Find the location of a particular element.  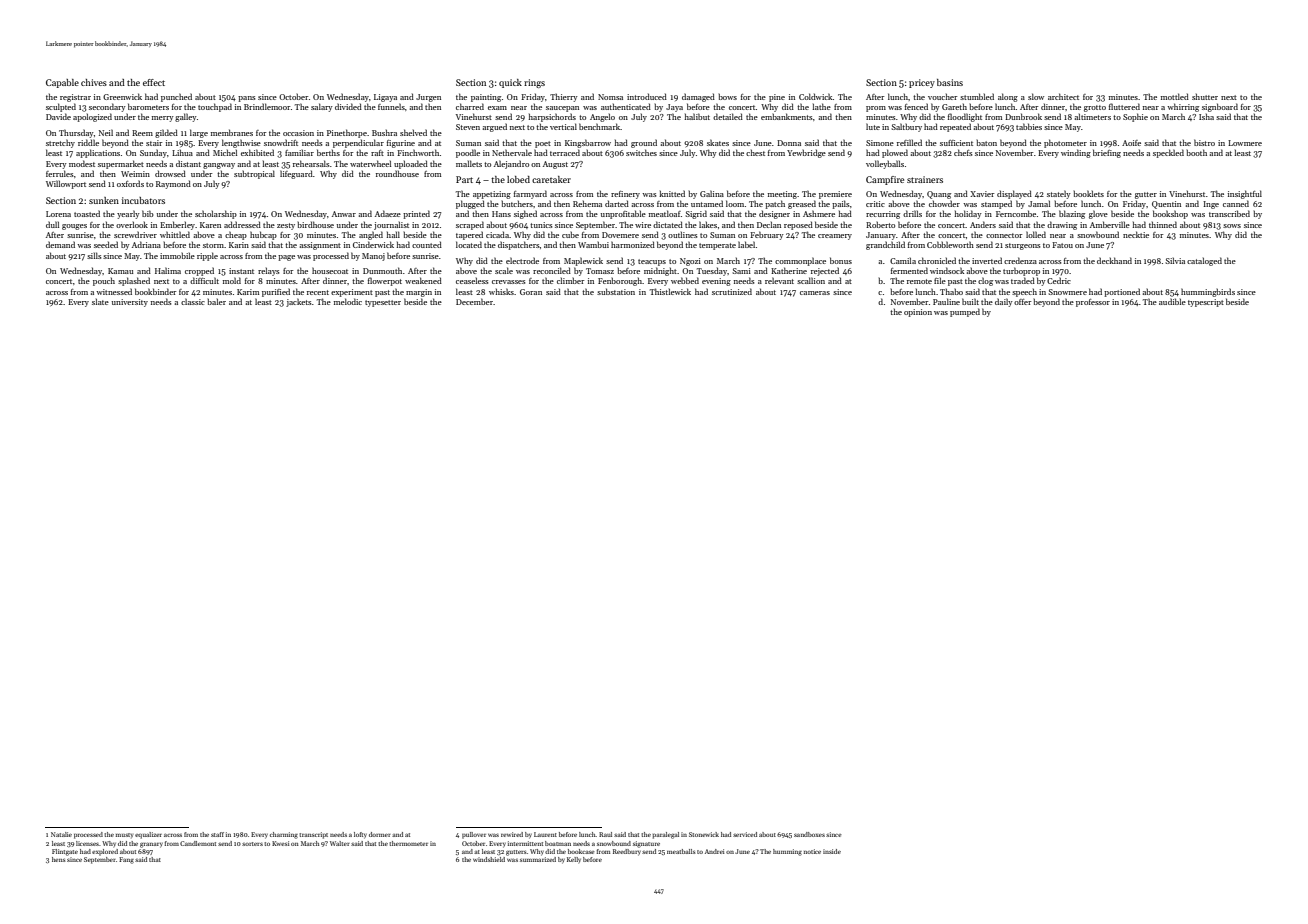

pumped is located at coordinates (965, 312).
